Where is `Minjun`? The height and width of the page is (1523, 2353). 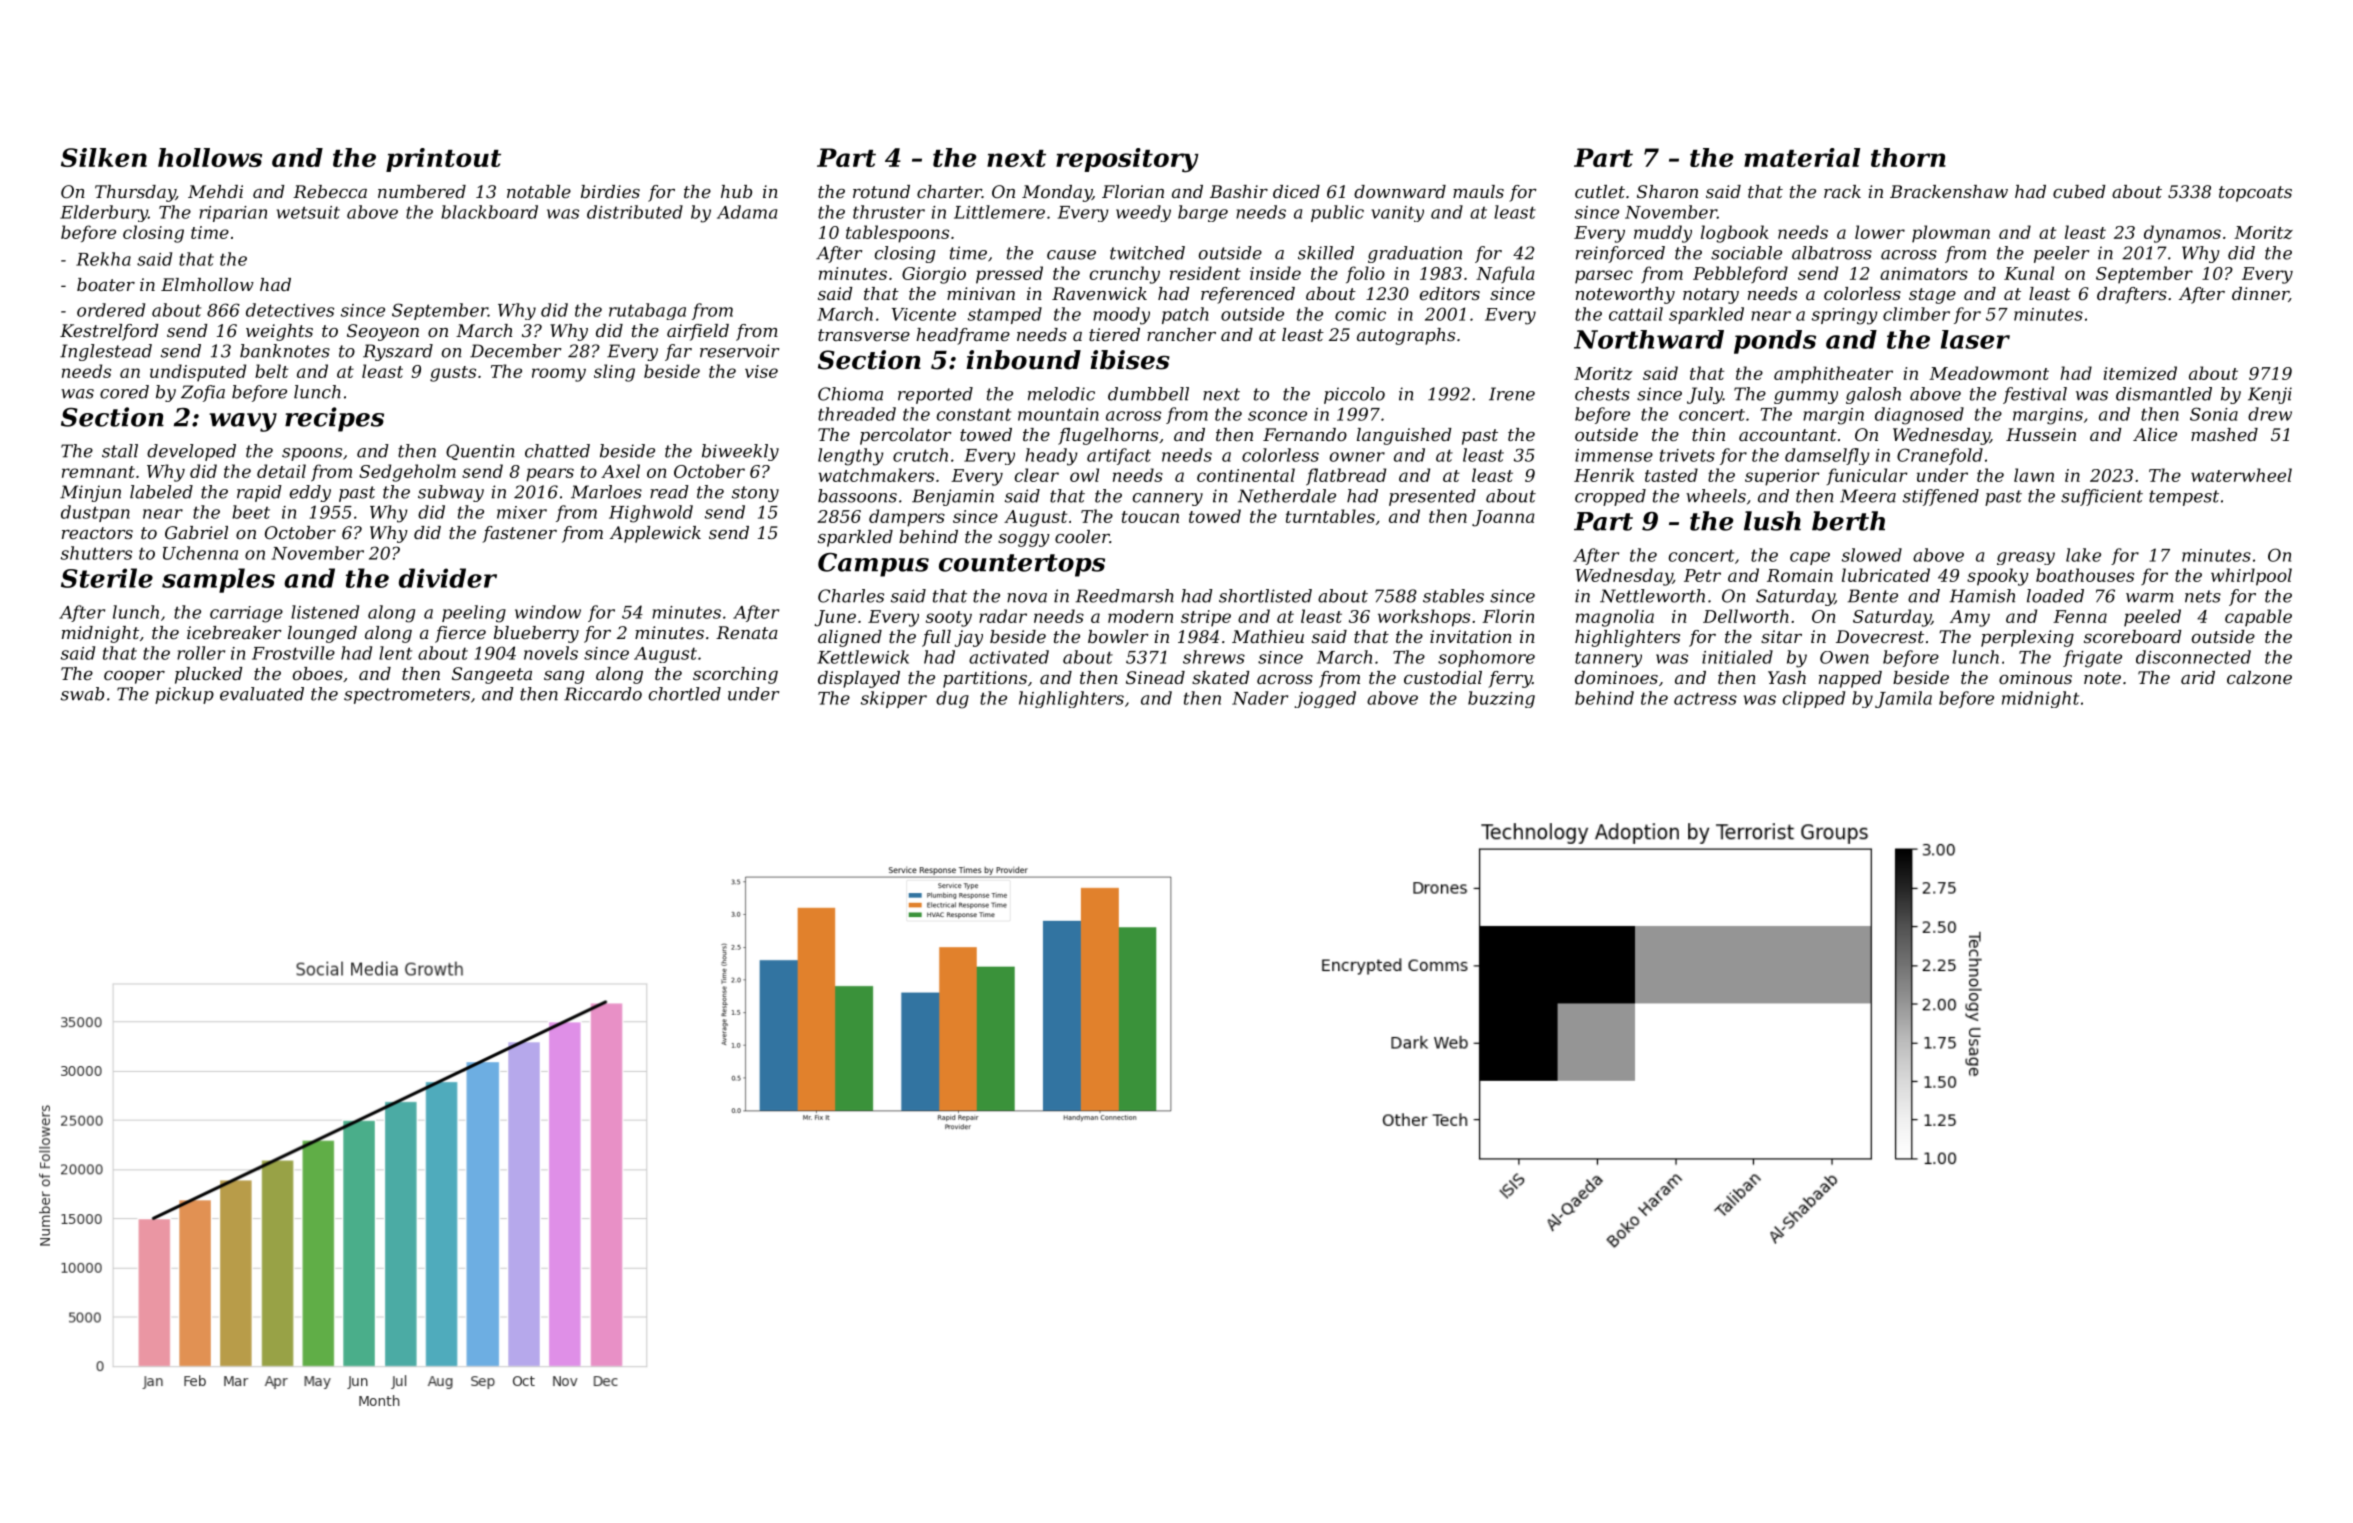
Minjun is located at coordinates (90, 493).
